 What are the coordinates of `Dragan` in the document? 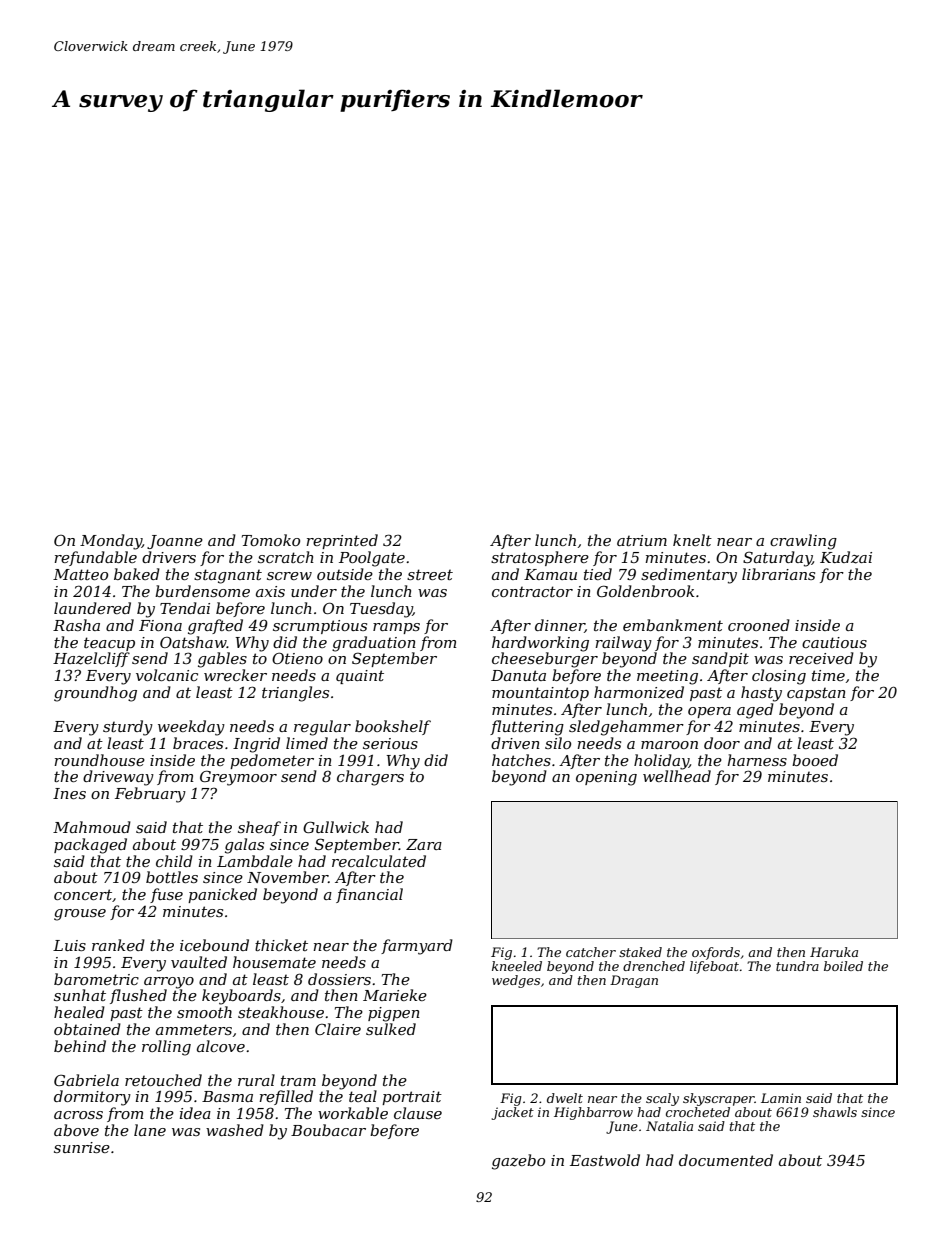 It's located at (634, 981).
